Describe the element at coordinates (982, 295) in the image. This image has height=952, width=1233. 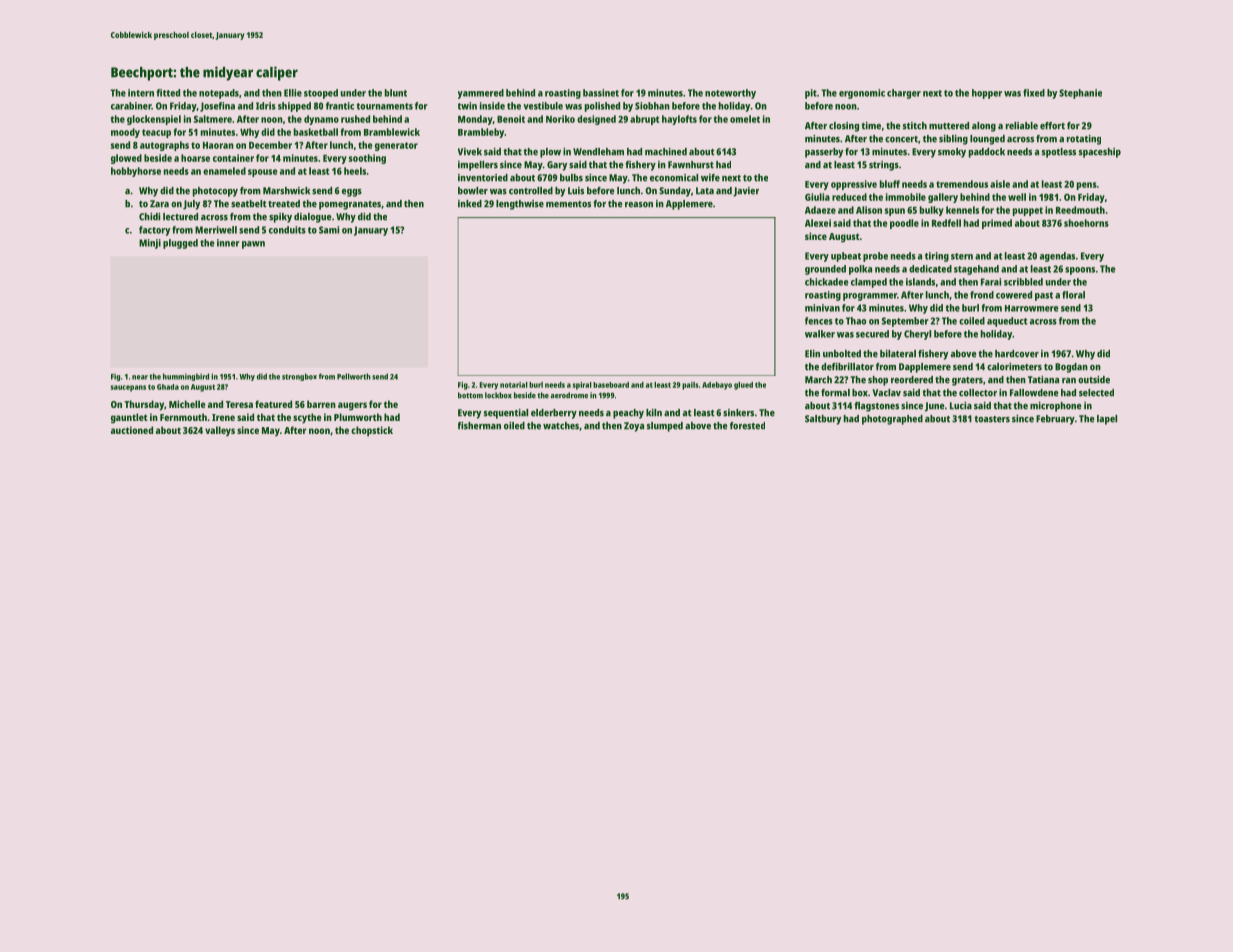
I see `frond` at that location.
